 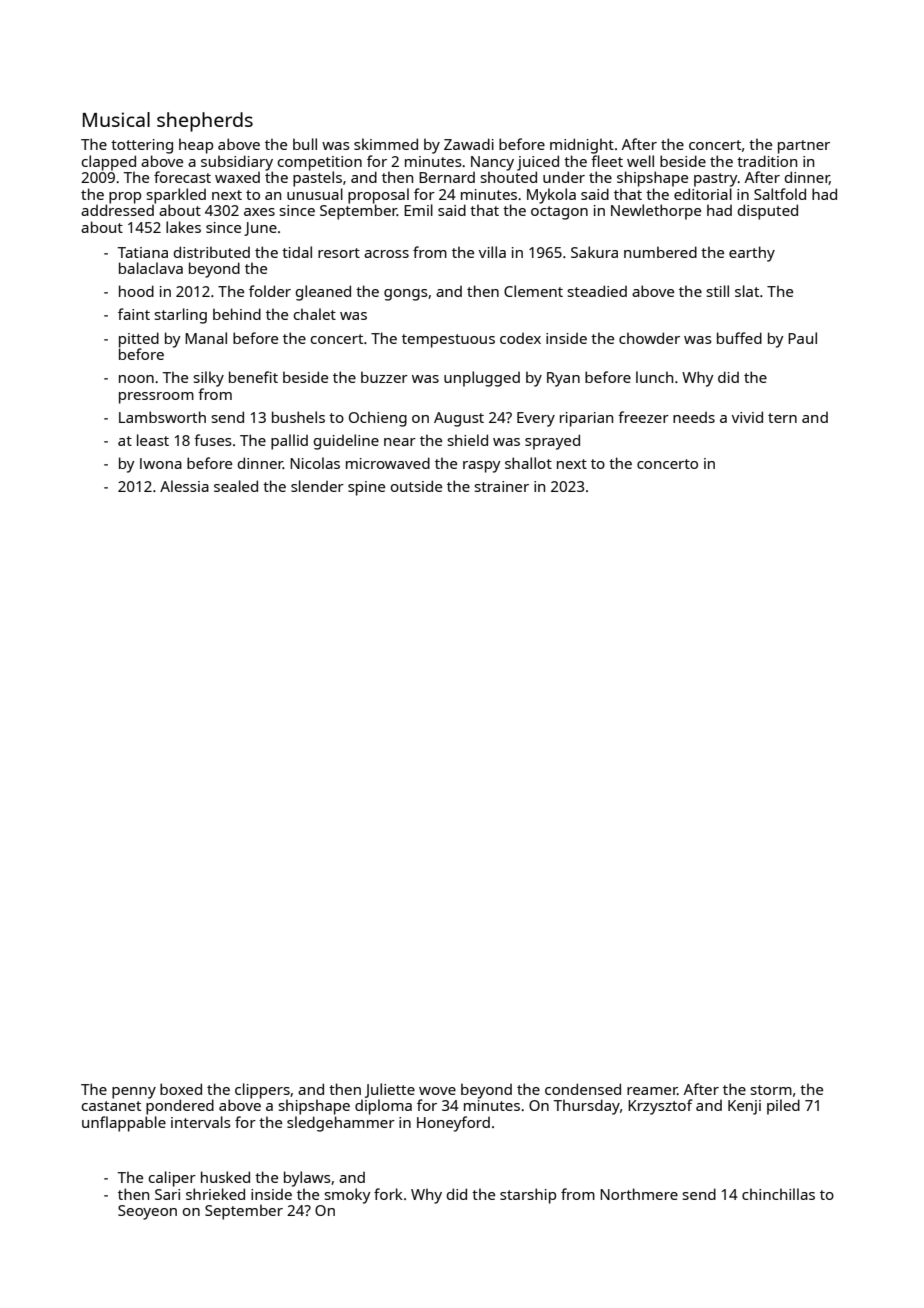 I want to click on sealed, so click(x=236, y=486).
